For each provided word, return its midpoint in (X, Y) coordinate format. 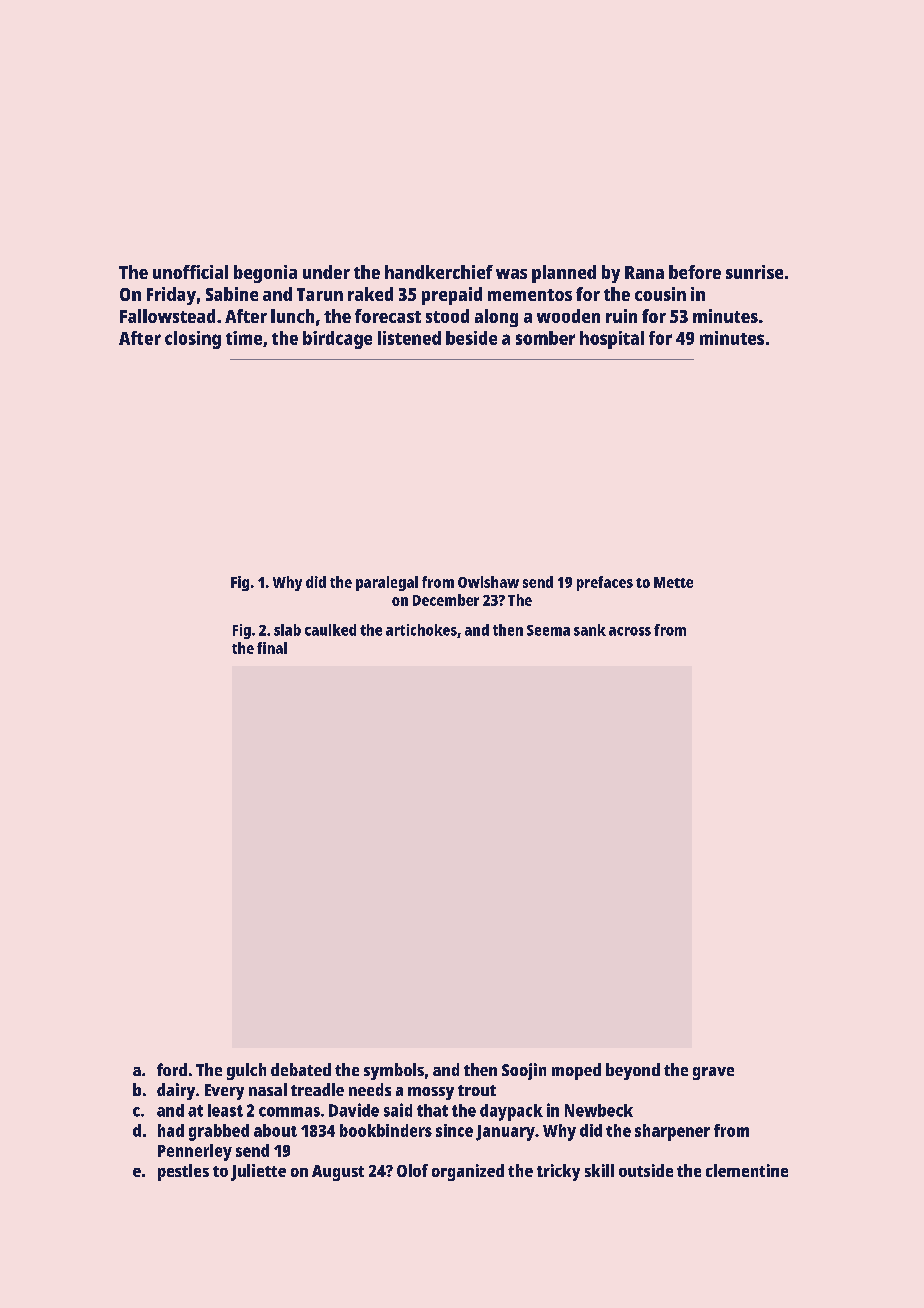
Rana (644, 272)
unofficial (190, 272)
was (511, 274)
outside (646, 1170)
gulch (246, 1071)
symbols (394, 1071)
